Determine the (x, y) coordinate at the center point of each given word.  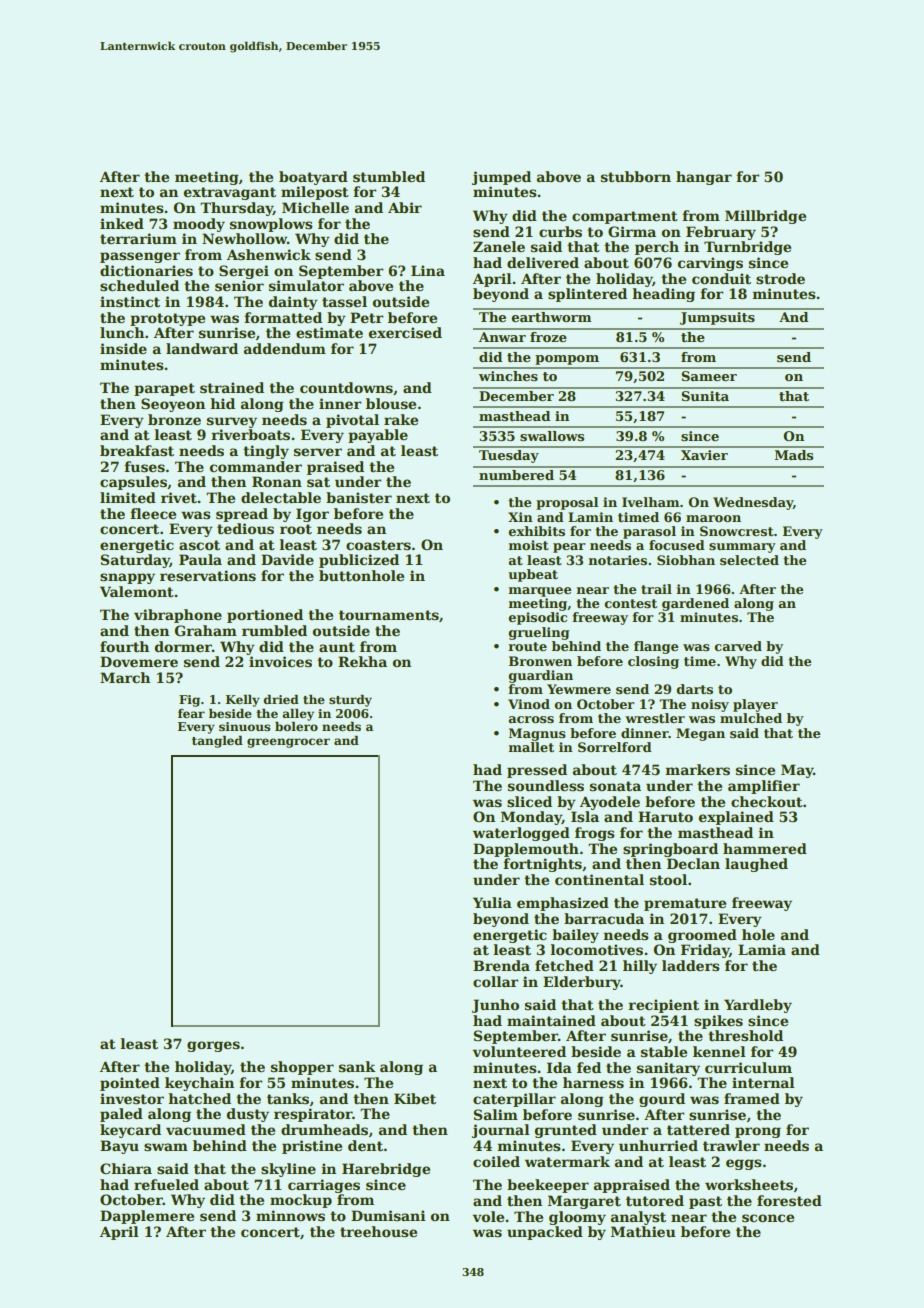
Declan (693, 863)
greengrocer (288, 743)
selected (749, 560)
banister (359, 497)
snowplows (271, 225)
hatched (199, 1098)
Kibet (415, 1098)
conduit (721, 278)
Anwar (502, 337)
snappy (127, 578)
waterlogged (521, 834)
